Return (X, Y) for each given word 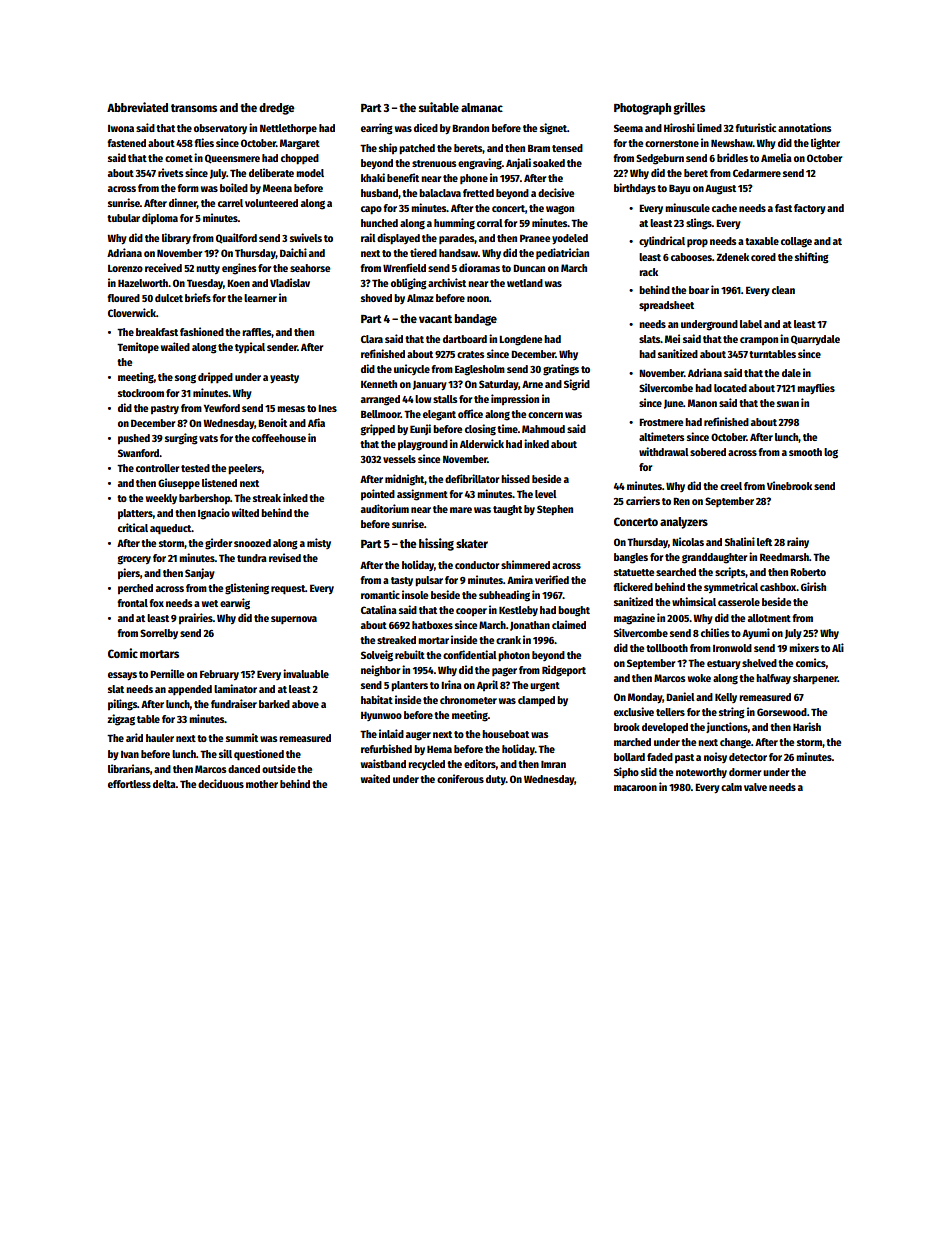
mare (461, 510)
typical (250, 347)
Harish (807, 726)
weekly (161, 499)
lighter (825, 144)
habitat (377, 699)
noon (478, 299)
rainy (798, 542)
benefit (403, 177)
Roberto (808, 572)
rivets (170, 172)
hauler (160, 738)
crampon (759, 341)
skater (472, 543)
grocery (134, 560)
